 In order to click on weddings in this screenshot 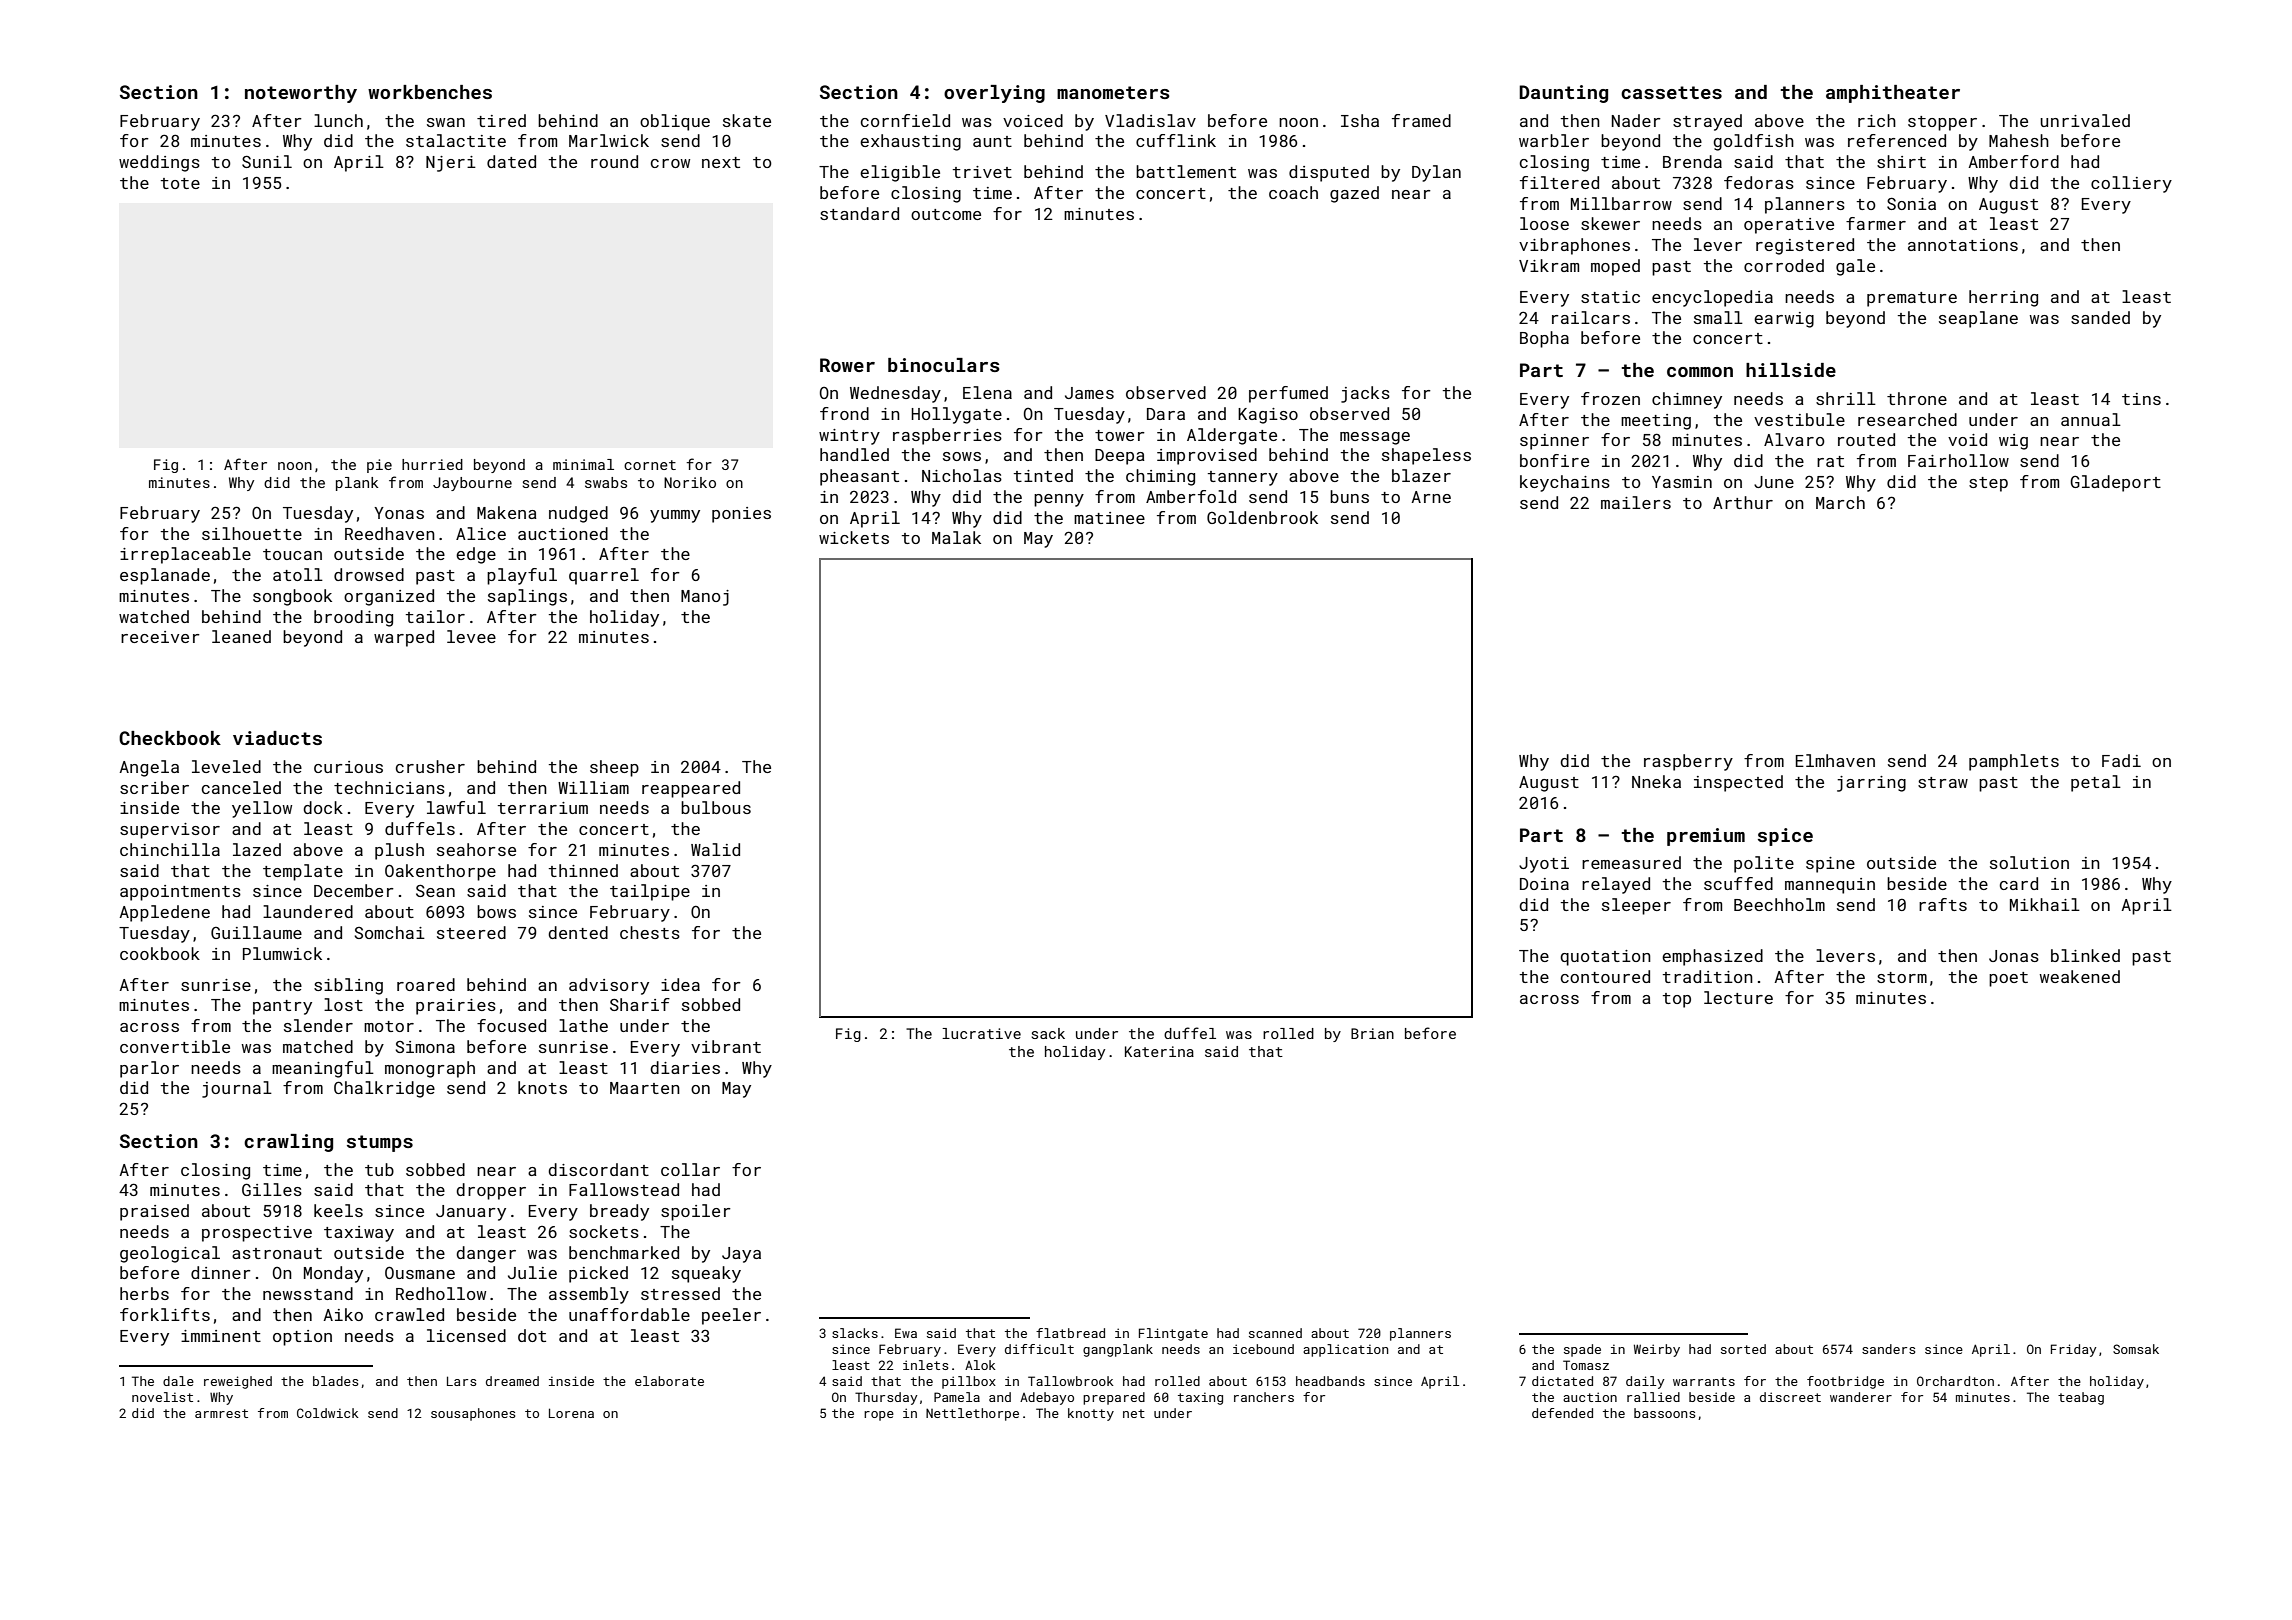, I will do `click(159, 163)`.
